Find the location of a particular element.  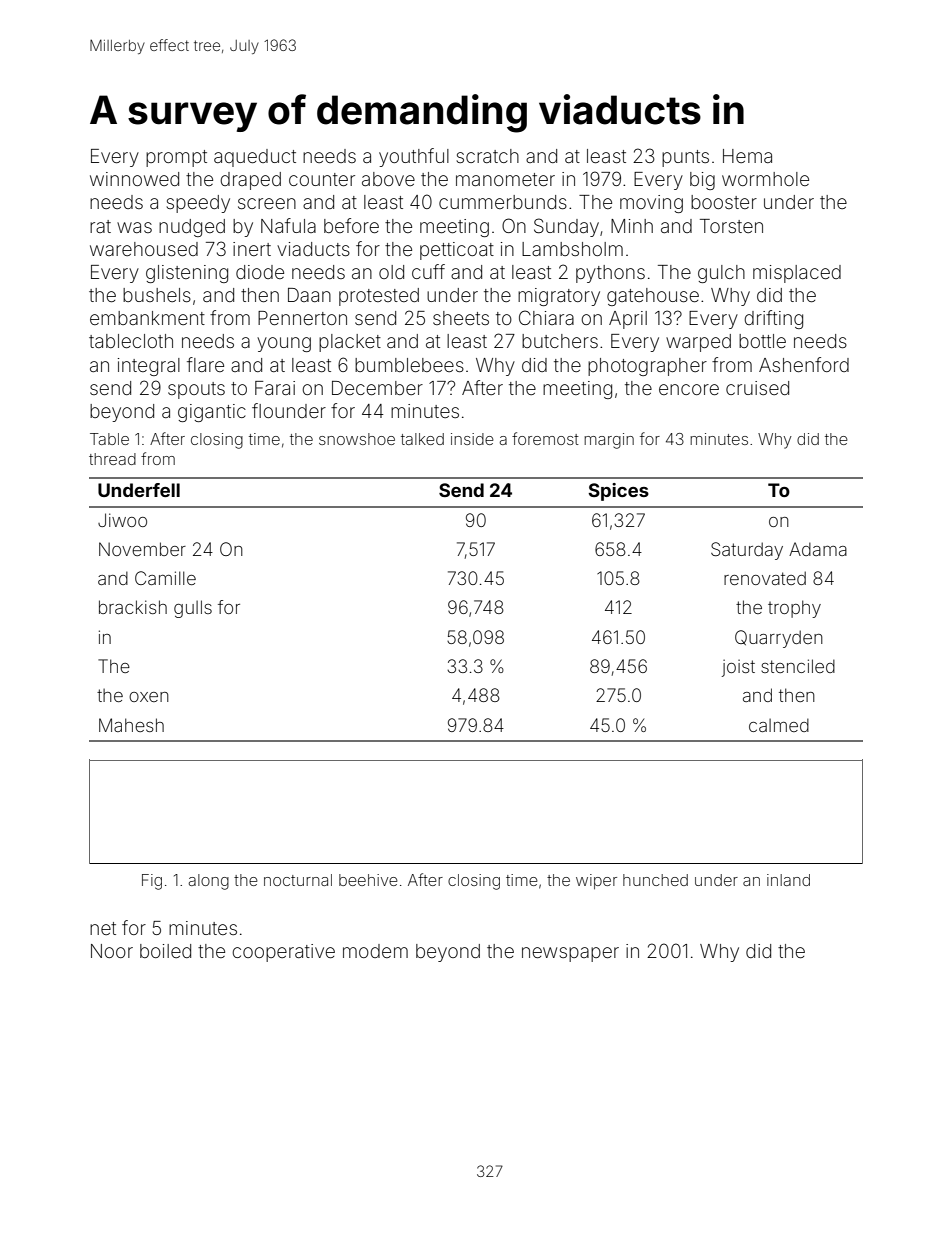

wiper is located at coordinates (596, 881).
